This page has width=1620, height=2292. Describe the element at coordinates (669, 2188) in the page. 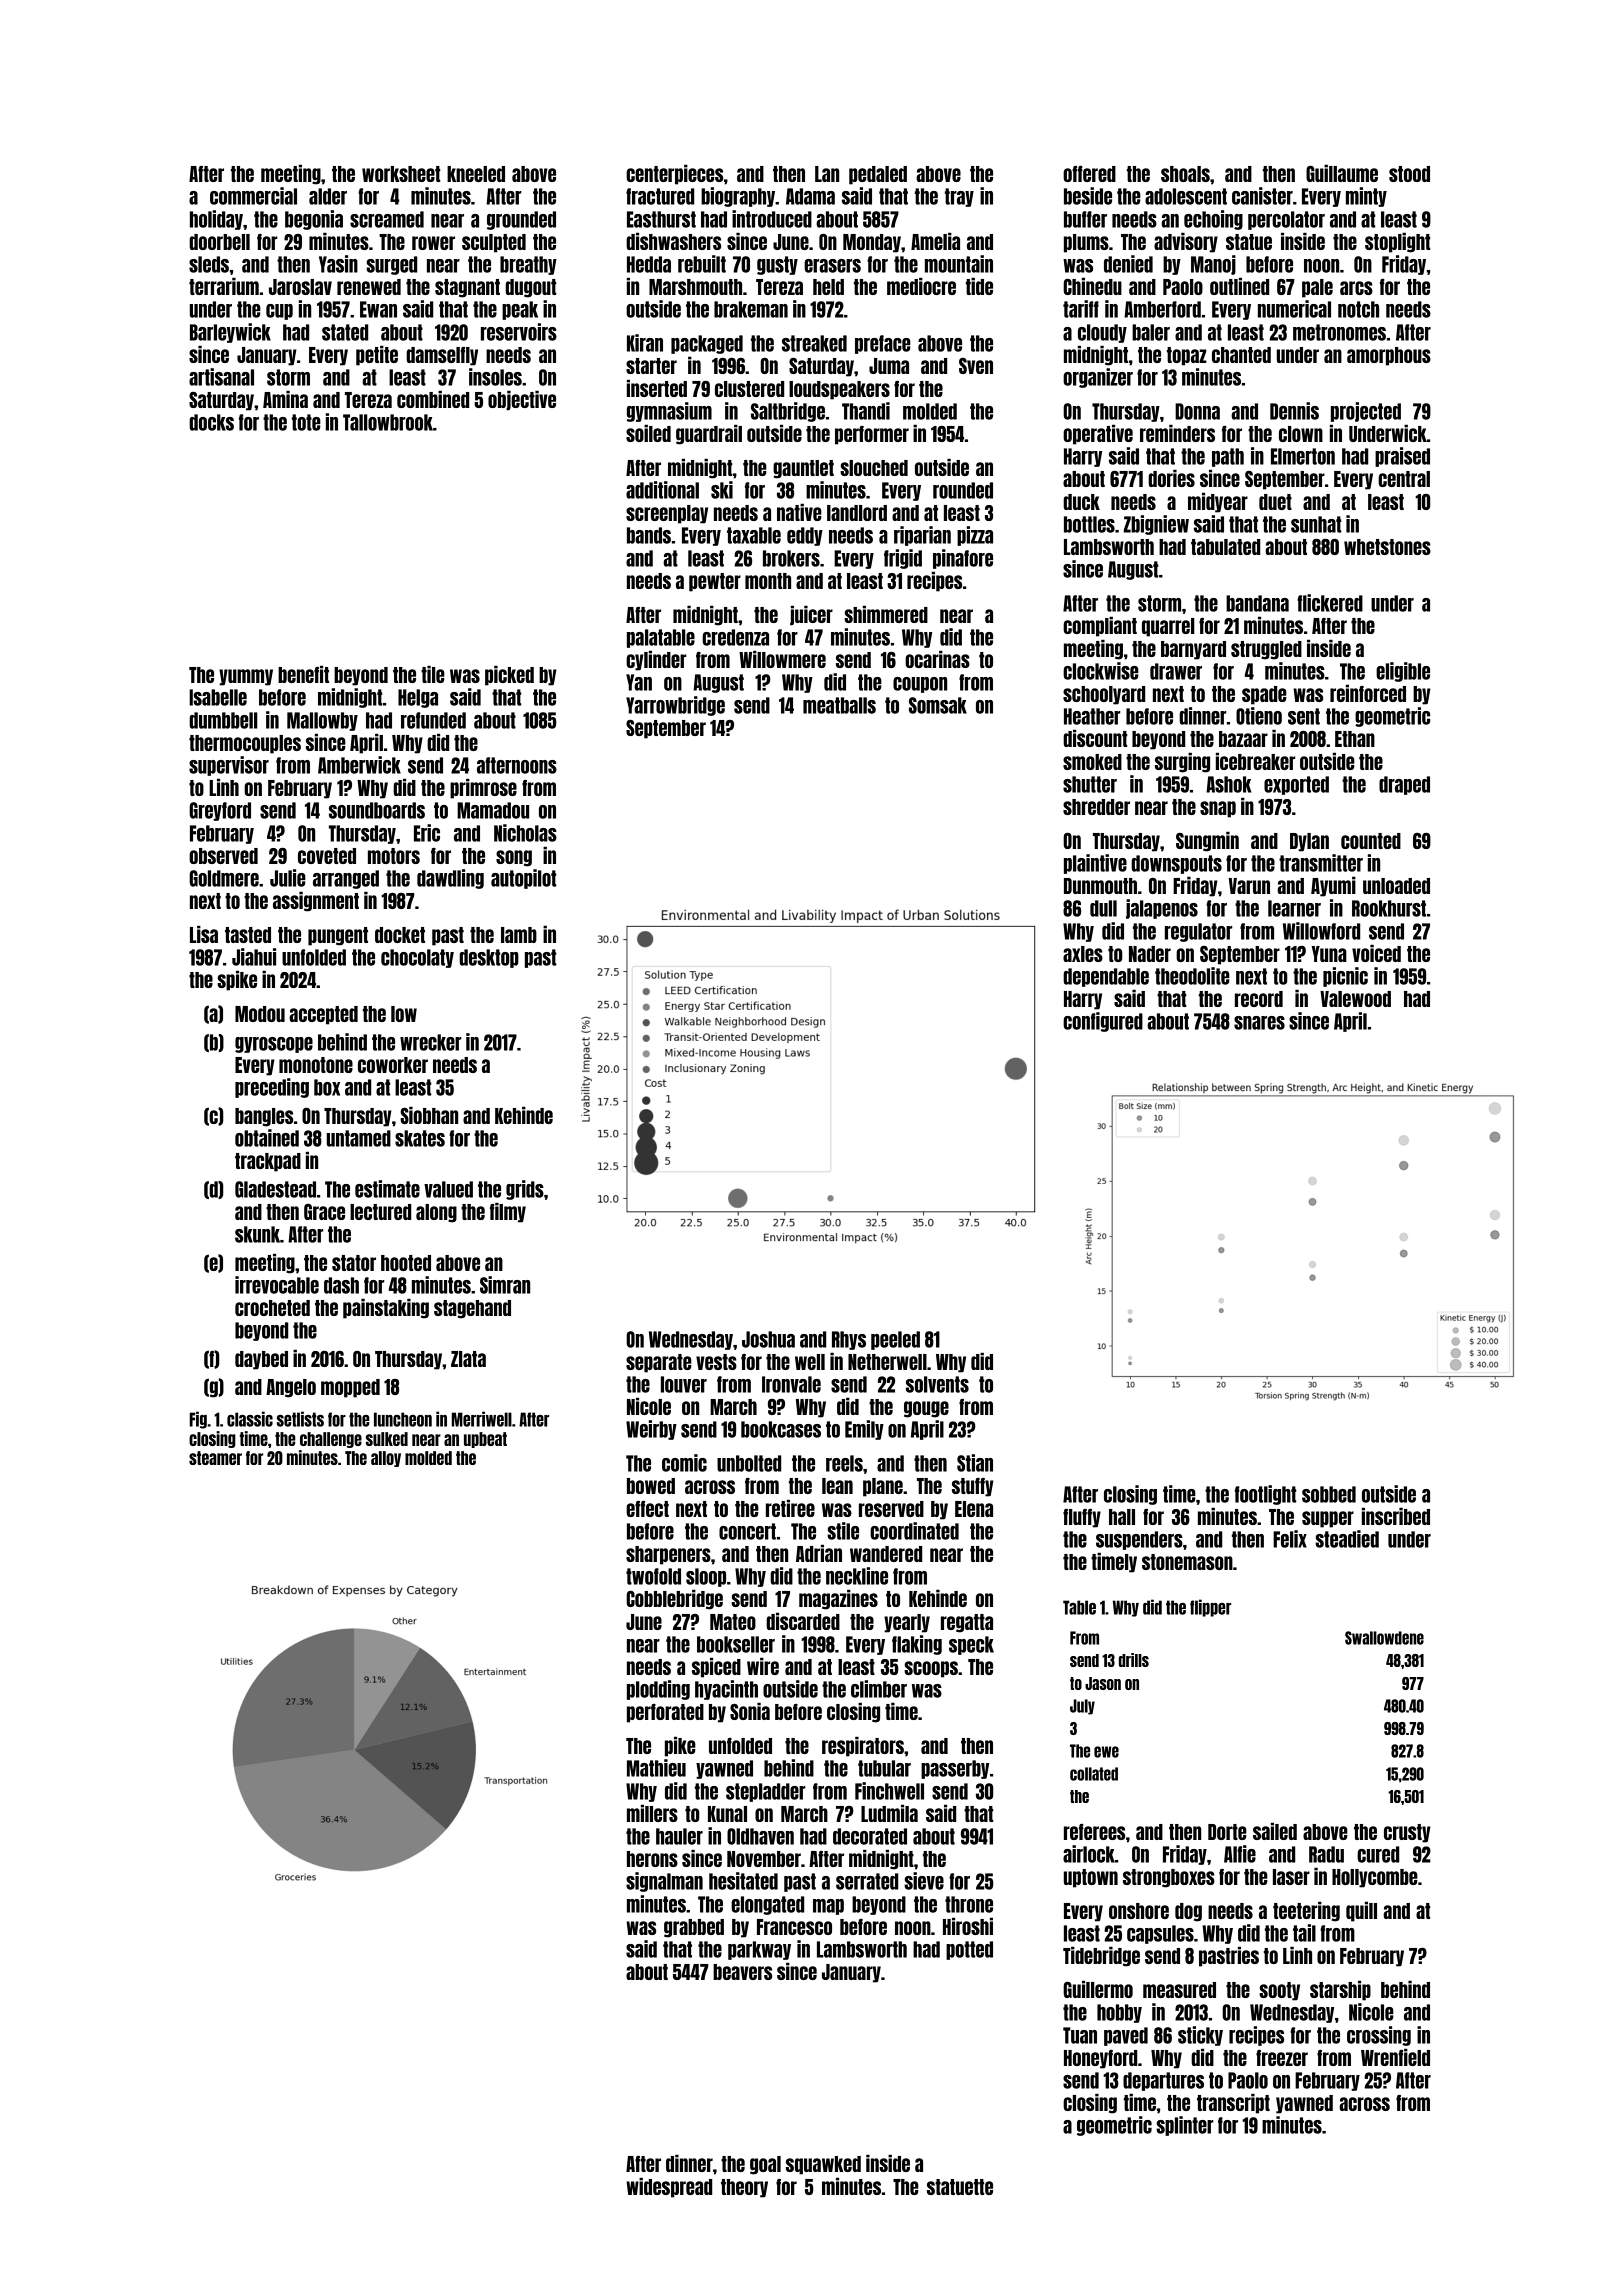

I see `widespread` at that location.
